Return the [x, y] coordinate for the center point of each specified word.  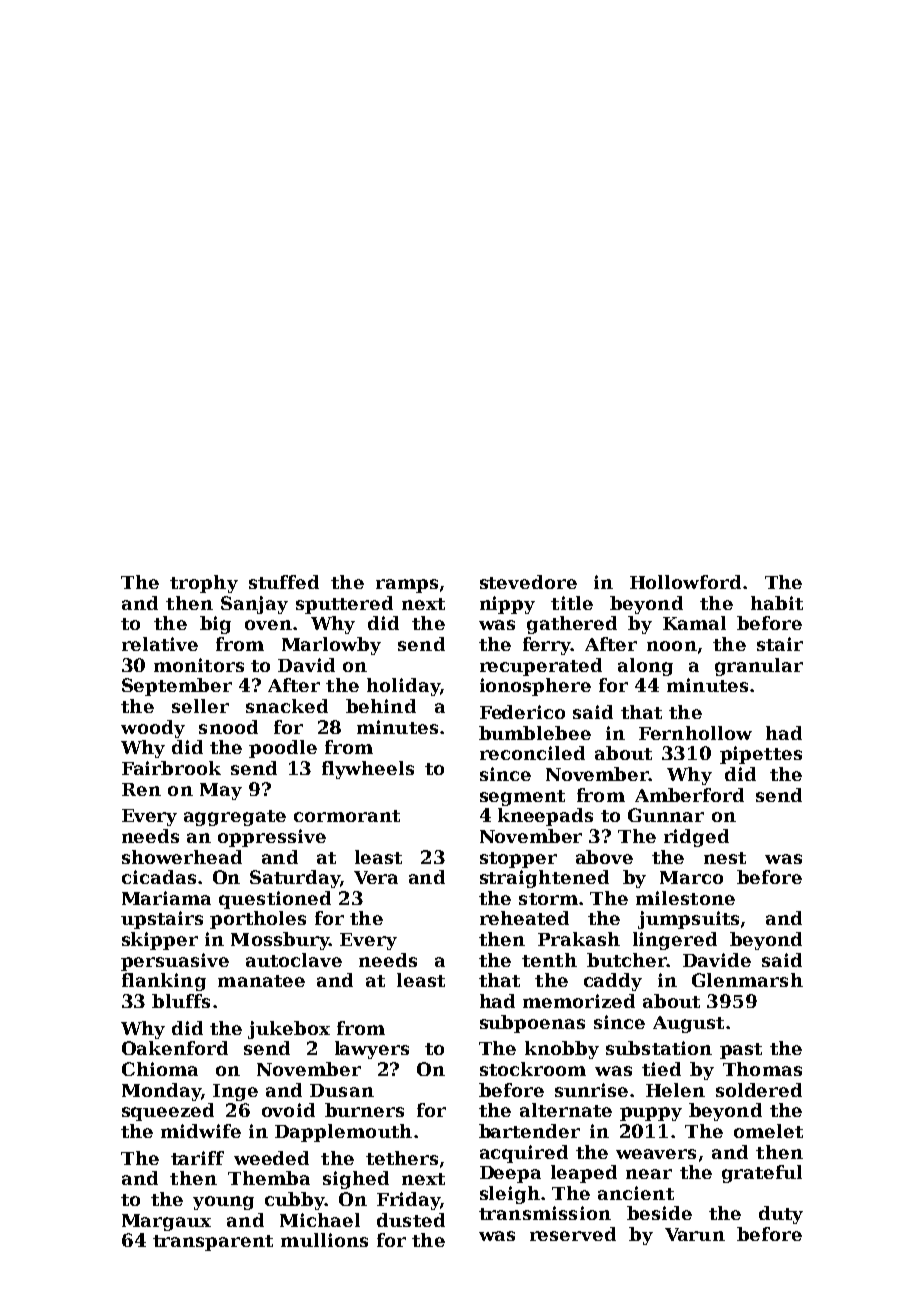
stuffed [284, 582]
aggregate [235, 818]
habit [777, 603]
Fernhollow [695, 733]
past [741, 1051]
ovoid [288, 1110]
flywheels [368, 770]
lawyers [372, 1050]
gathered [572, 625]
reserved [573, 1234]
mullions [324, 1240]
